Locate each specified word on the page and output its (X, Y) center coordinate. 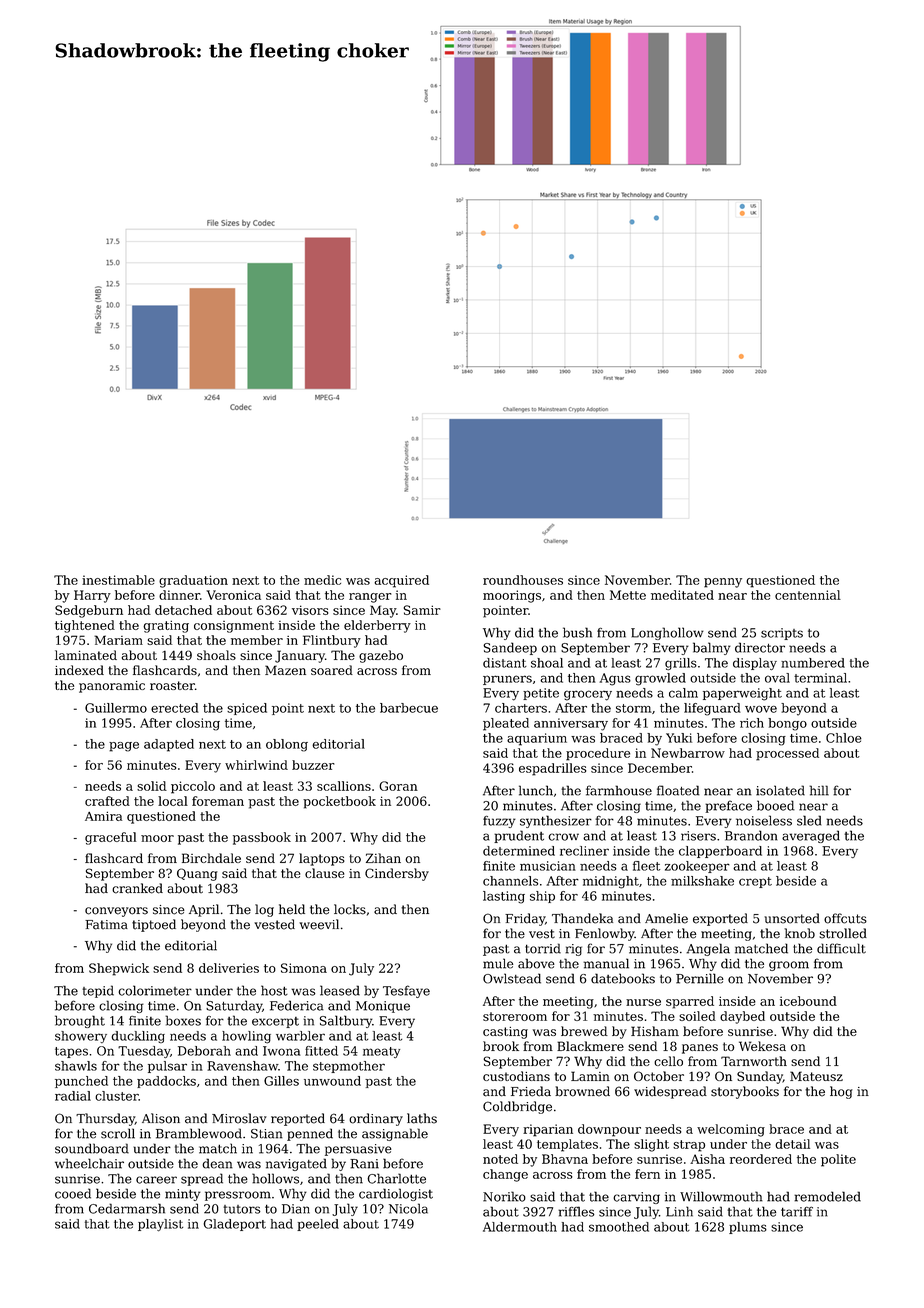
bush (577, 632)
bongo (787, 724)
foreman (218, 801)
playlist (160, 1225)
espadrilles (552, 769)
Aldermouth (520, 1227)
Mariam (118, 640)
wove (761, 709)
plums (748, 1228)
